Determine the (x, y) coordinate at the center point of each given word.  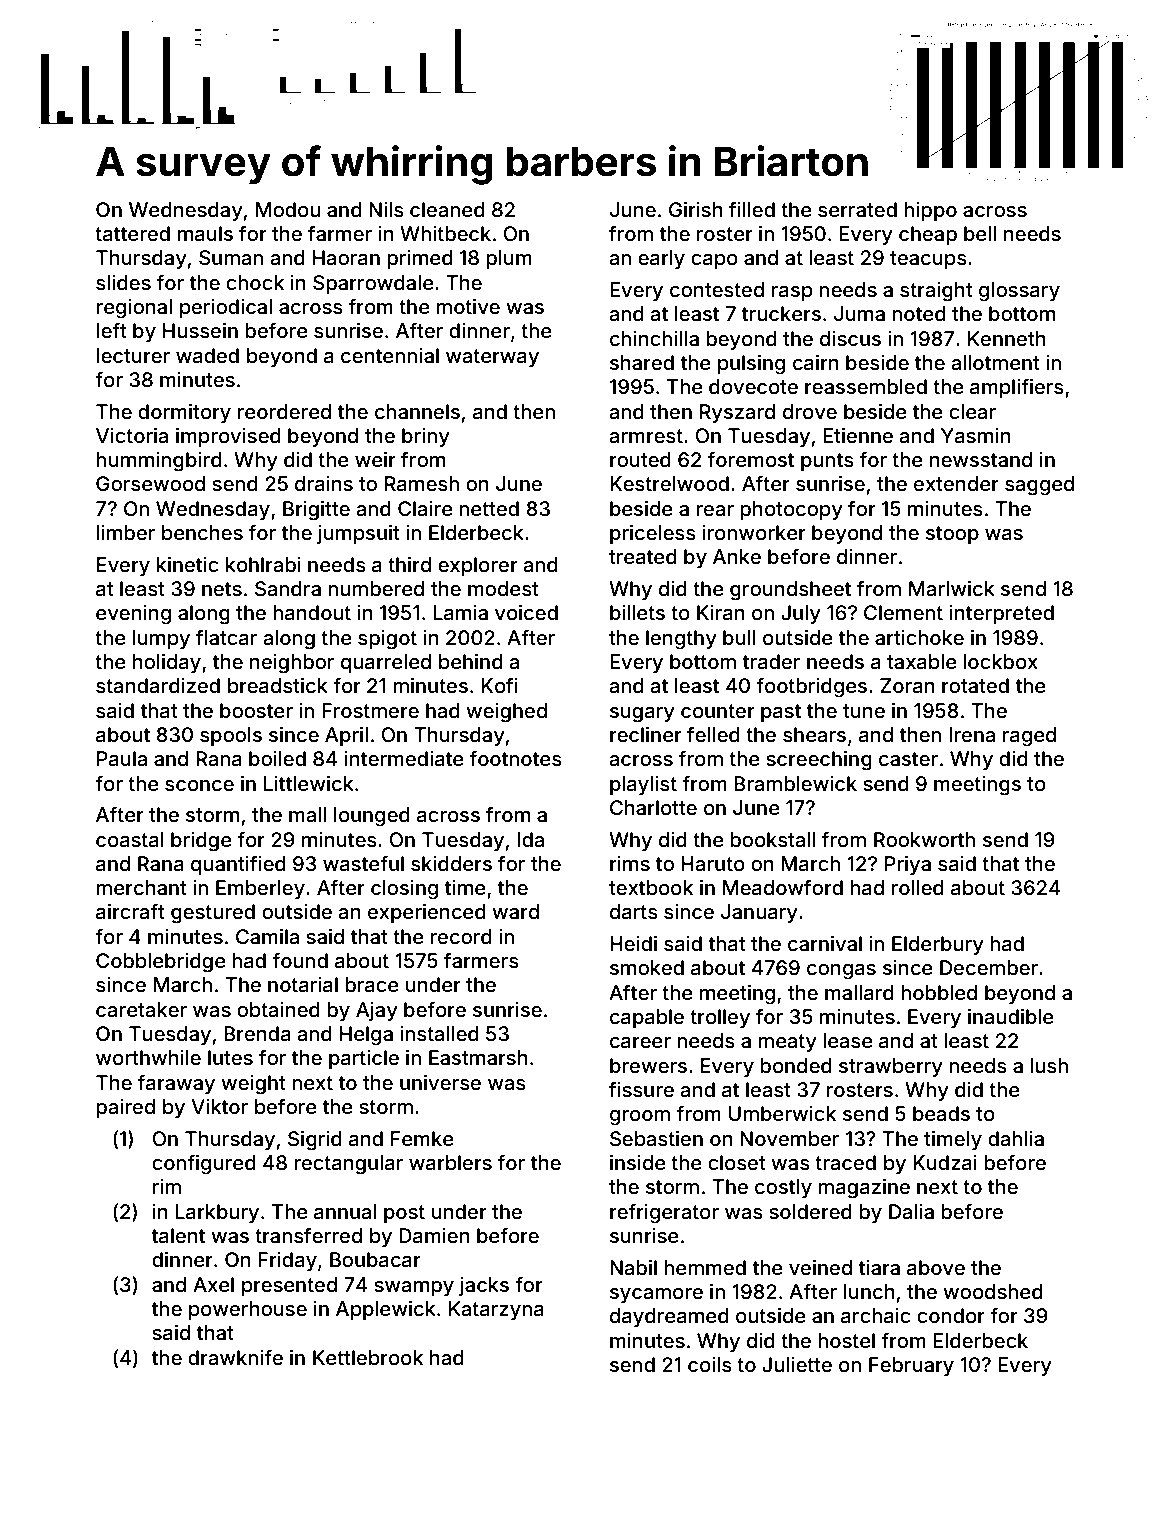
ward (515, 911)
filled (752, 209)
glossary (1019, 292)
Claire (425, 508)
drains (324, 483)
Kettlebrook (368, 1357)
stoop (952, 535)
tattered (132, 233)
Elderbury (938, 945)
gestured (213, 914)
